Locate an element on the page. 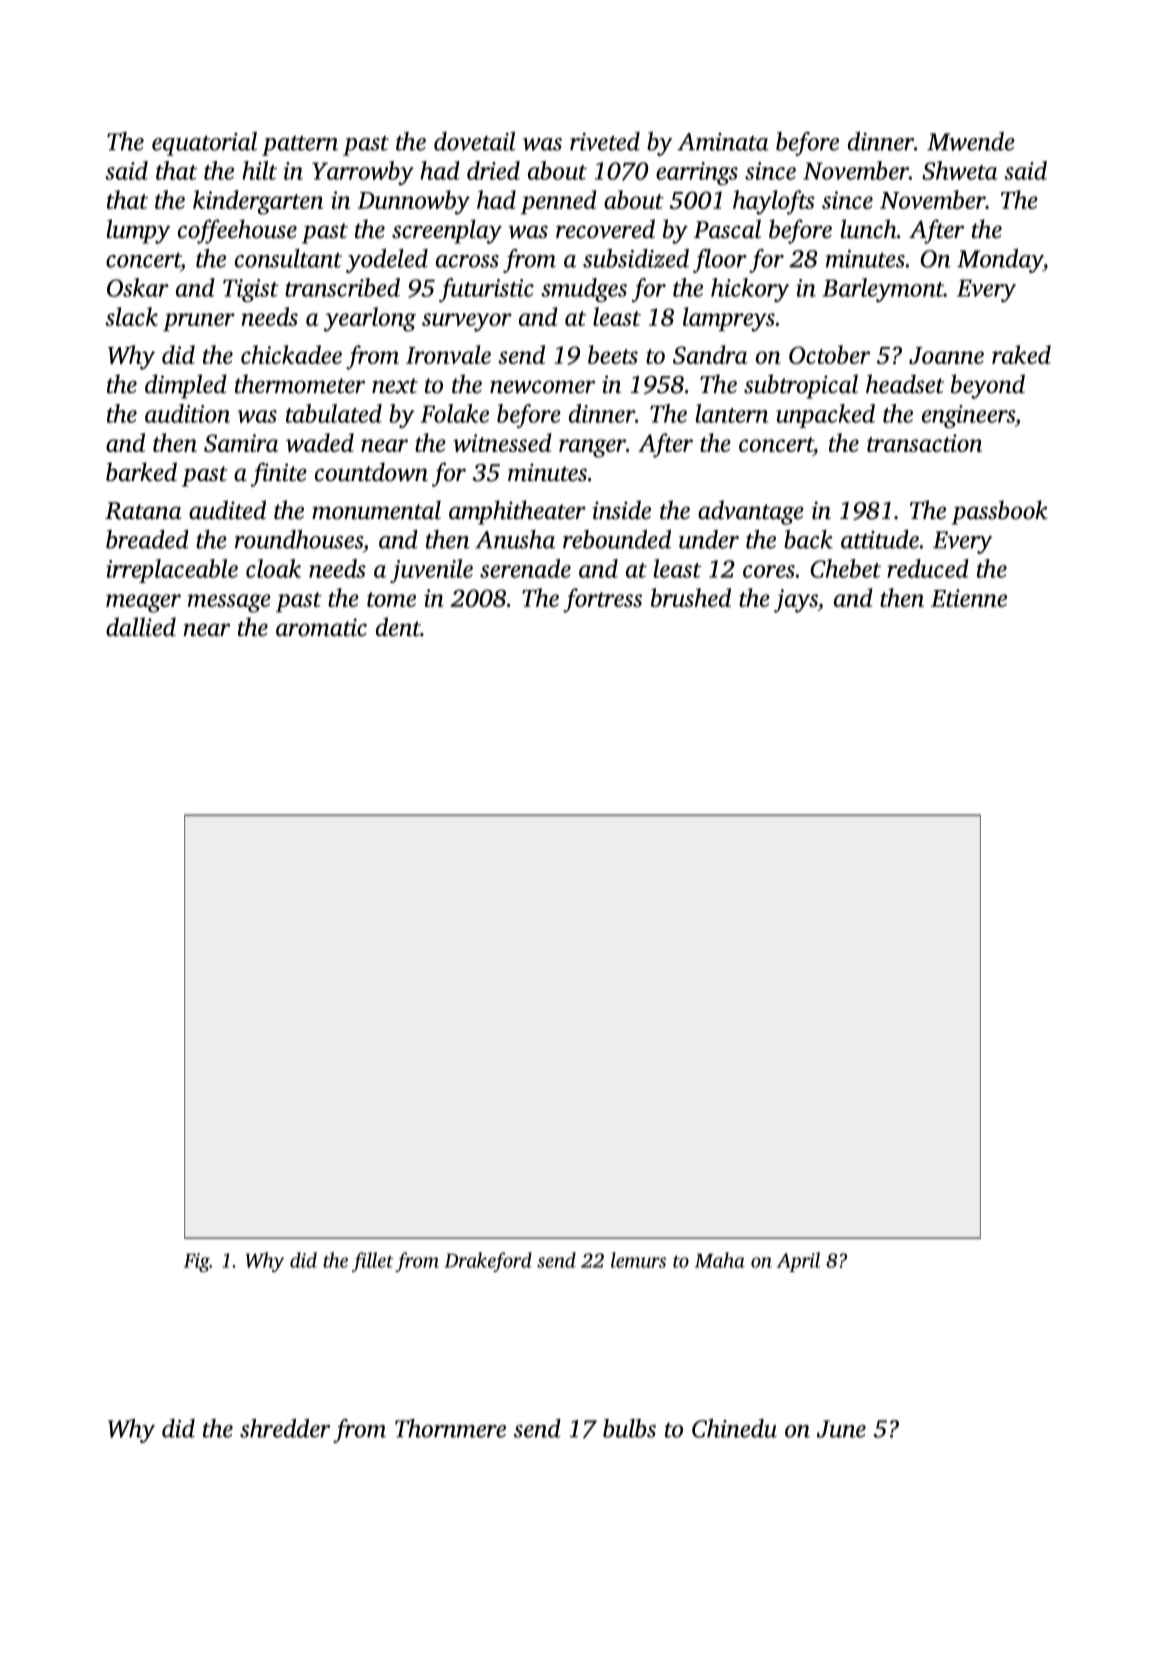 This page has height=1654, width=1165. June is located at coordinates (841, 1429).
